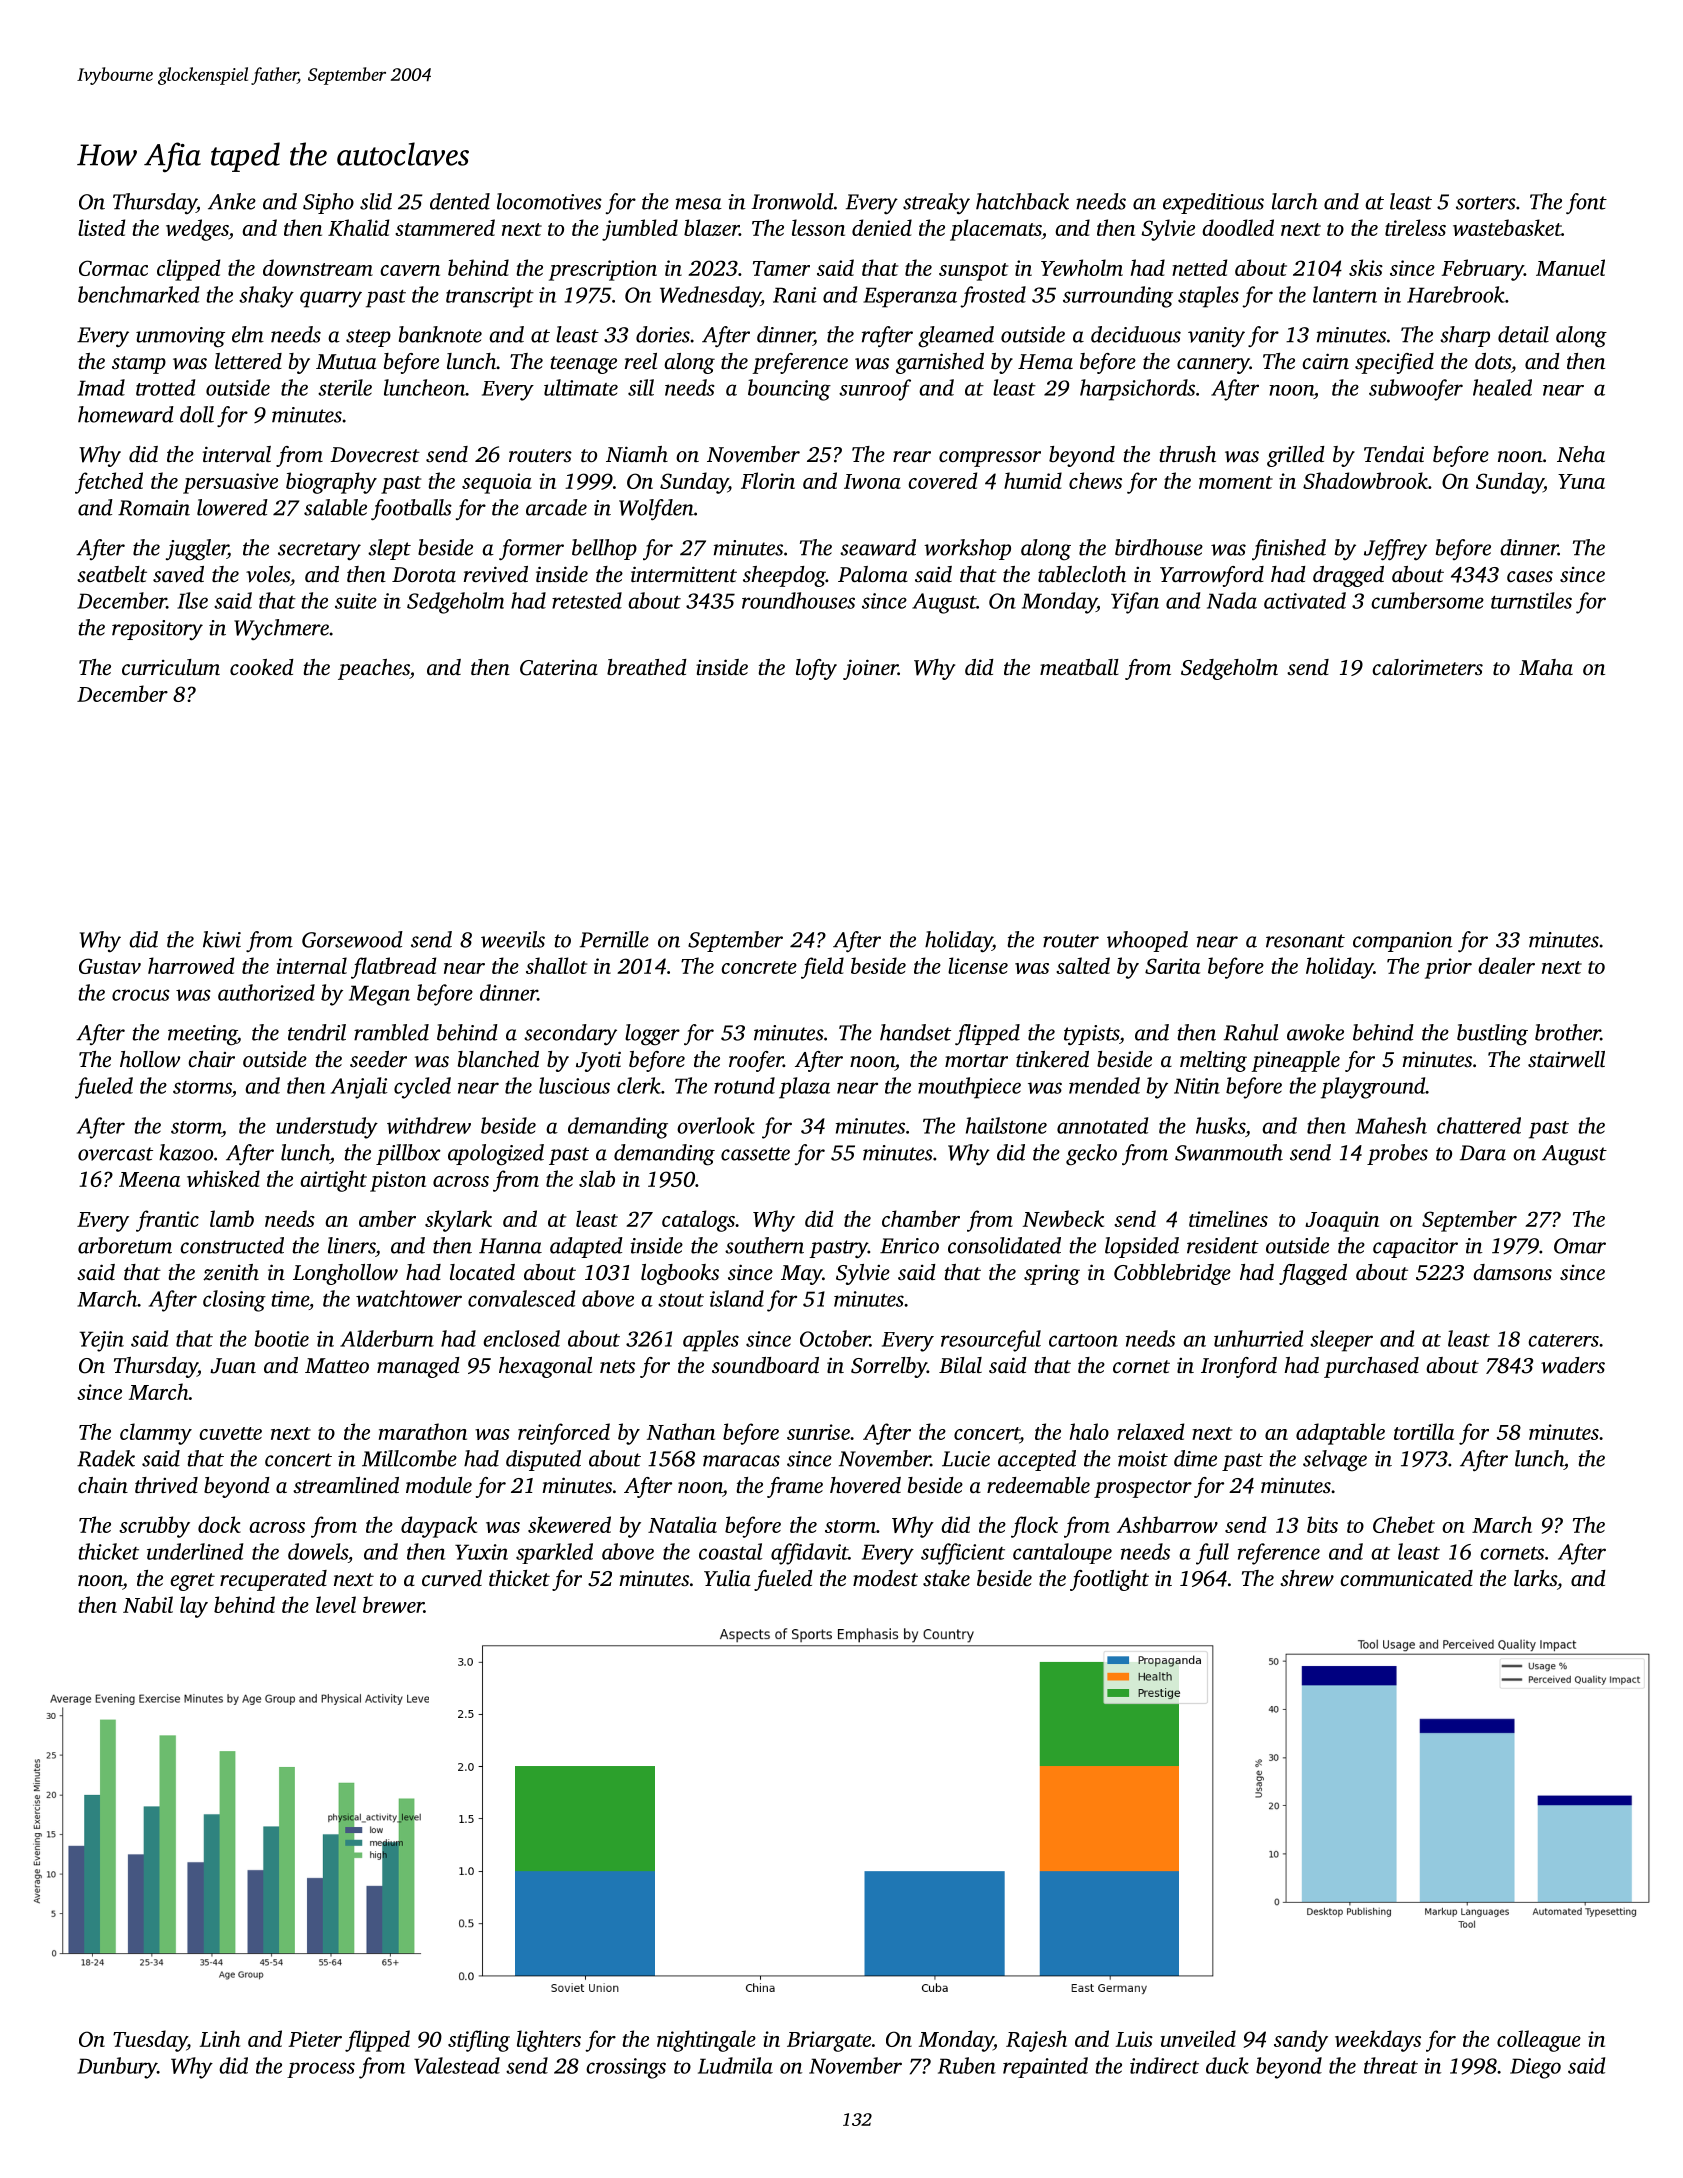 This document has width=1683, height=2178. I want to click on process, so click(321, 2070).
